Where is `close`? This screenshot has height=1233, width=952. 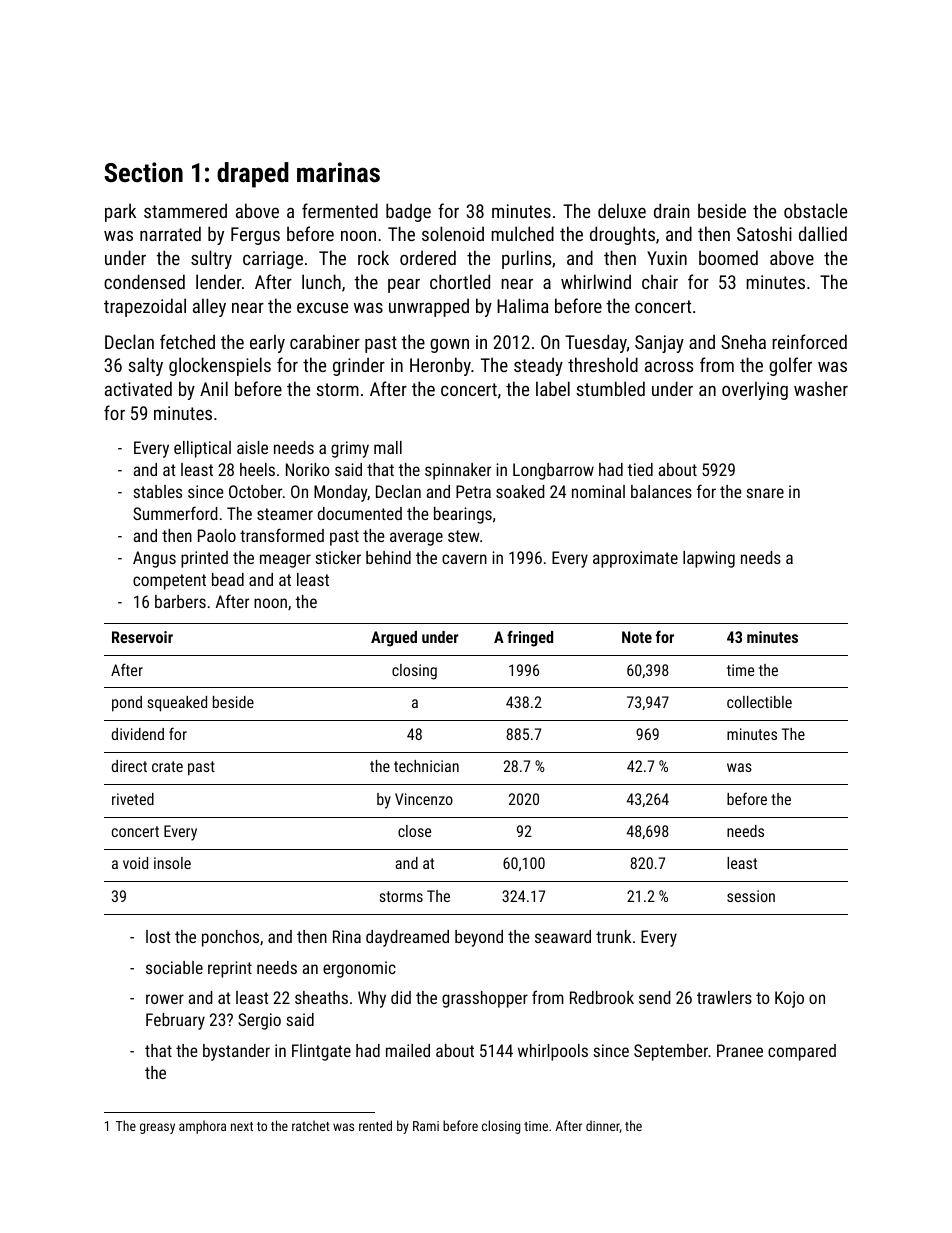 close is located at coordinates (414, 831).
